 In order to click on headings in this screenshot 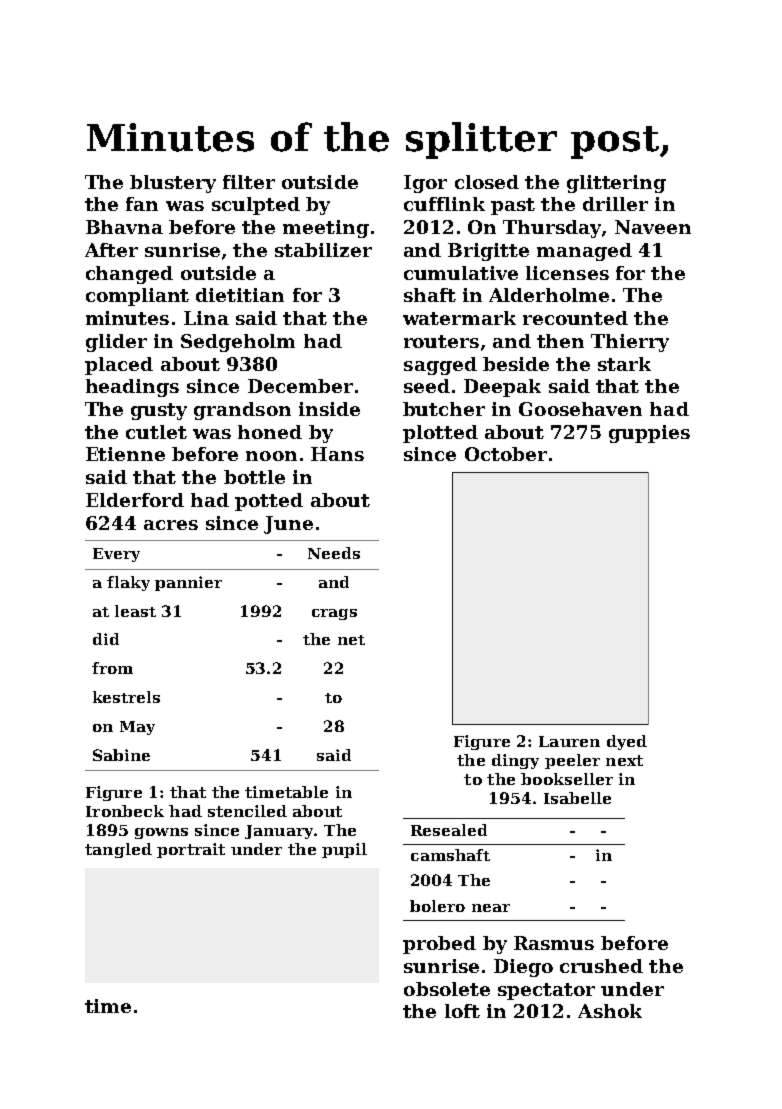, I will do `click(132, 388)`.
